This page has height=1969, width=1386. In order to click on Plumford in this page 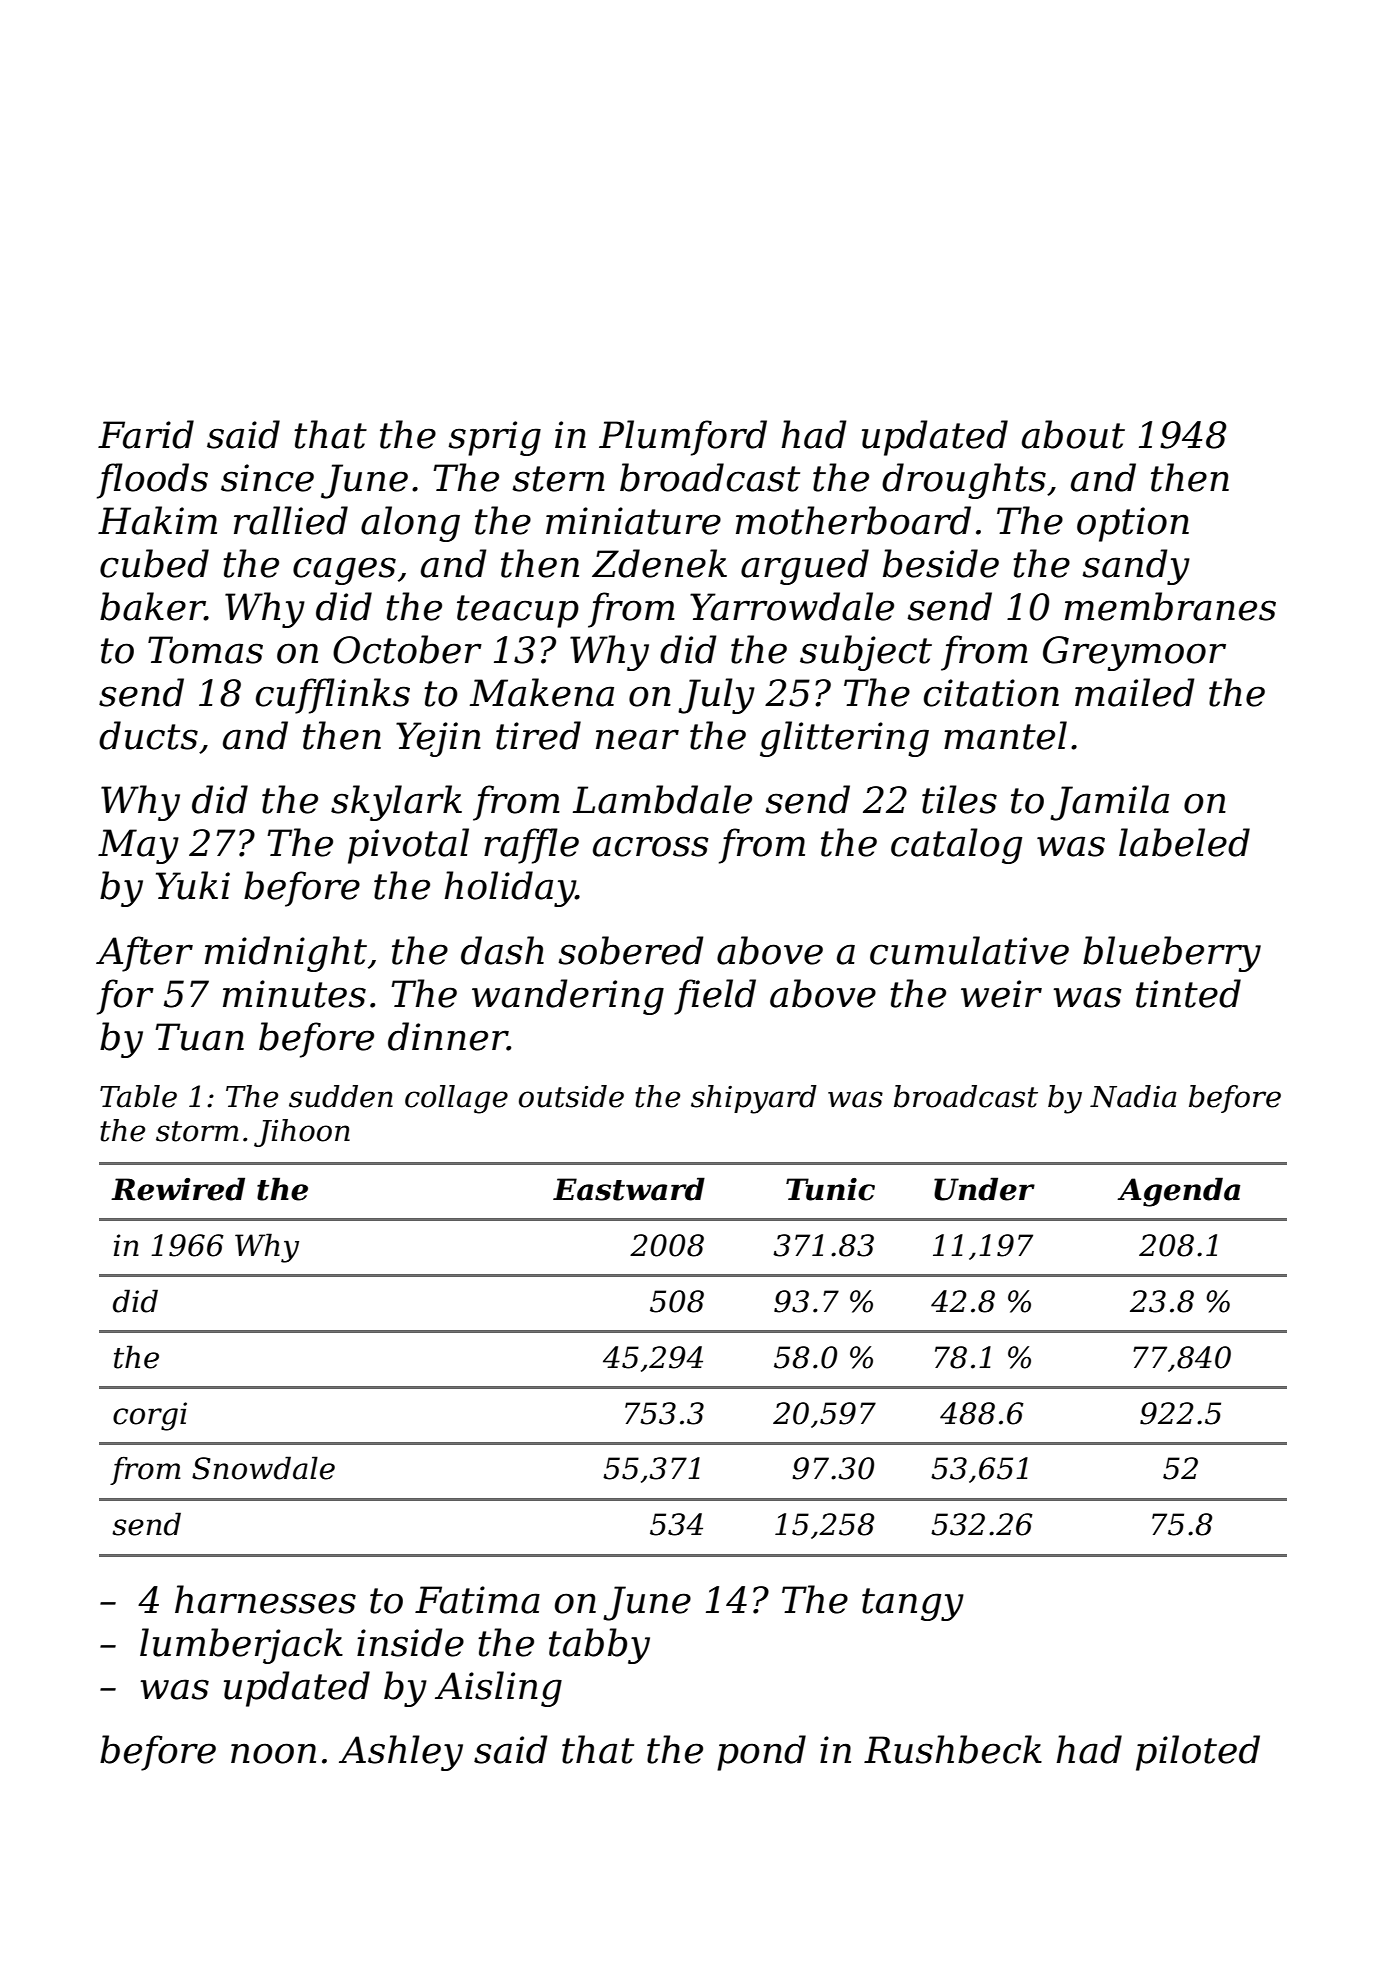, I will do `click(683, 438)`.
